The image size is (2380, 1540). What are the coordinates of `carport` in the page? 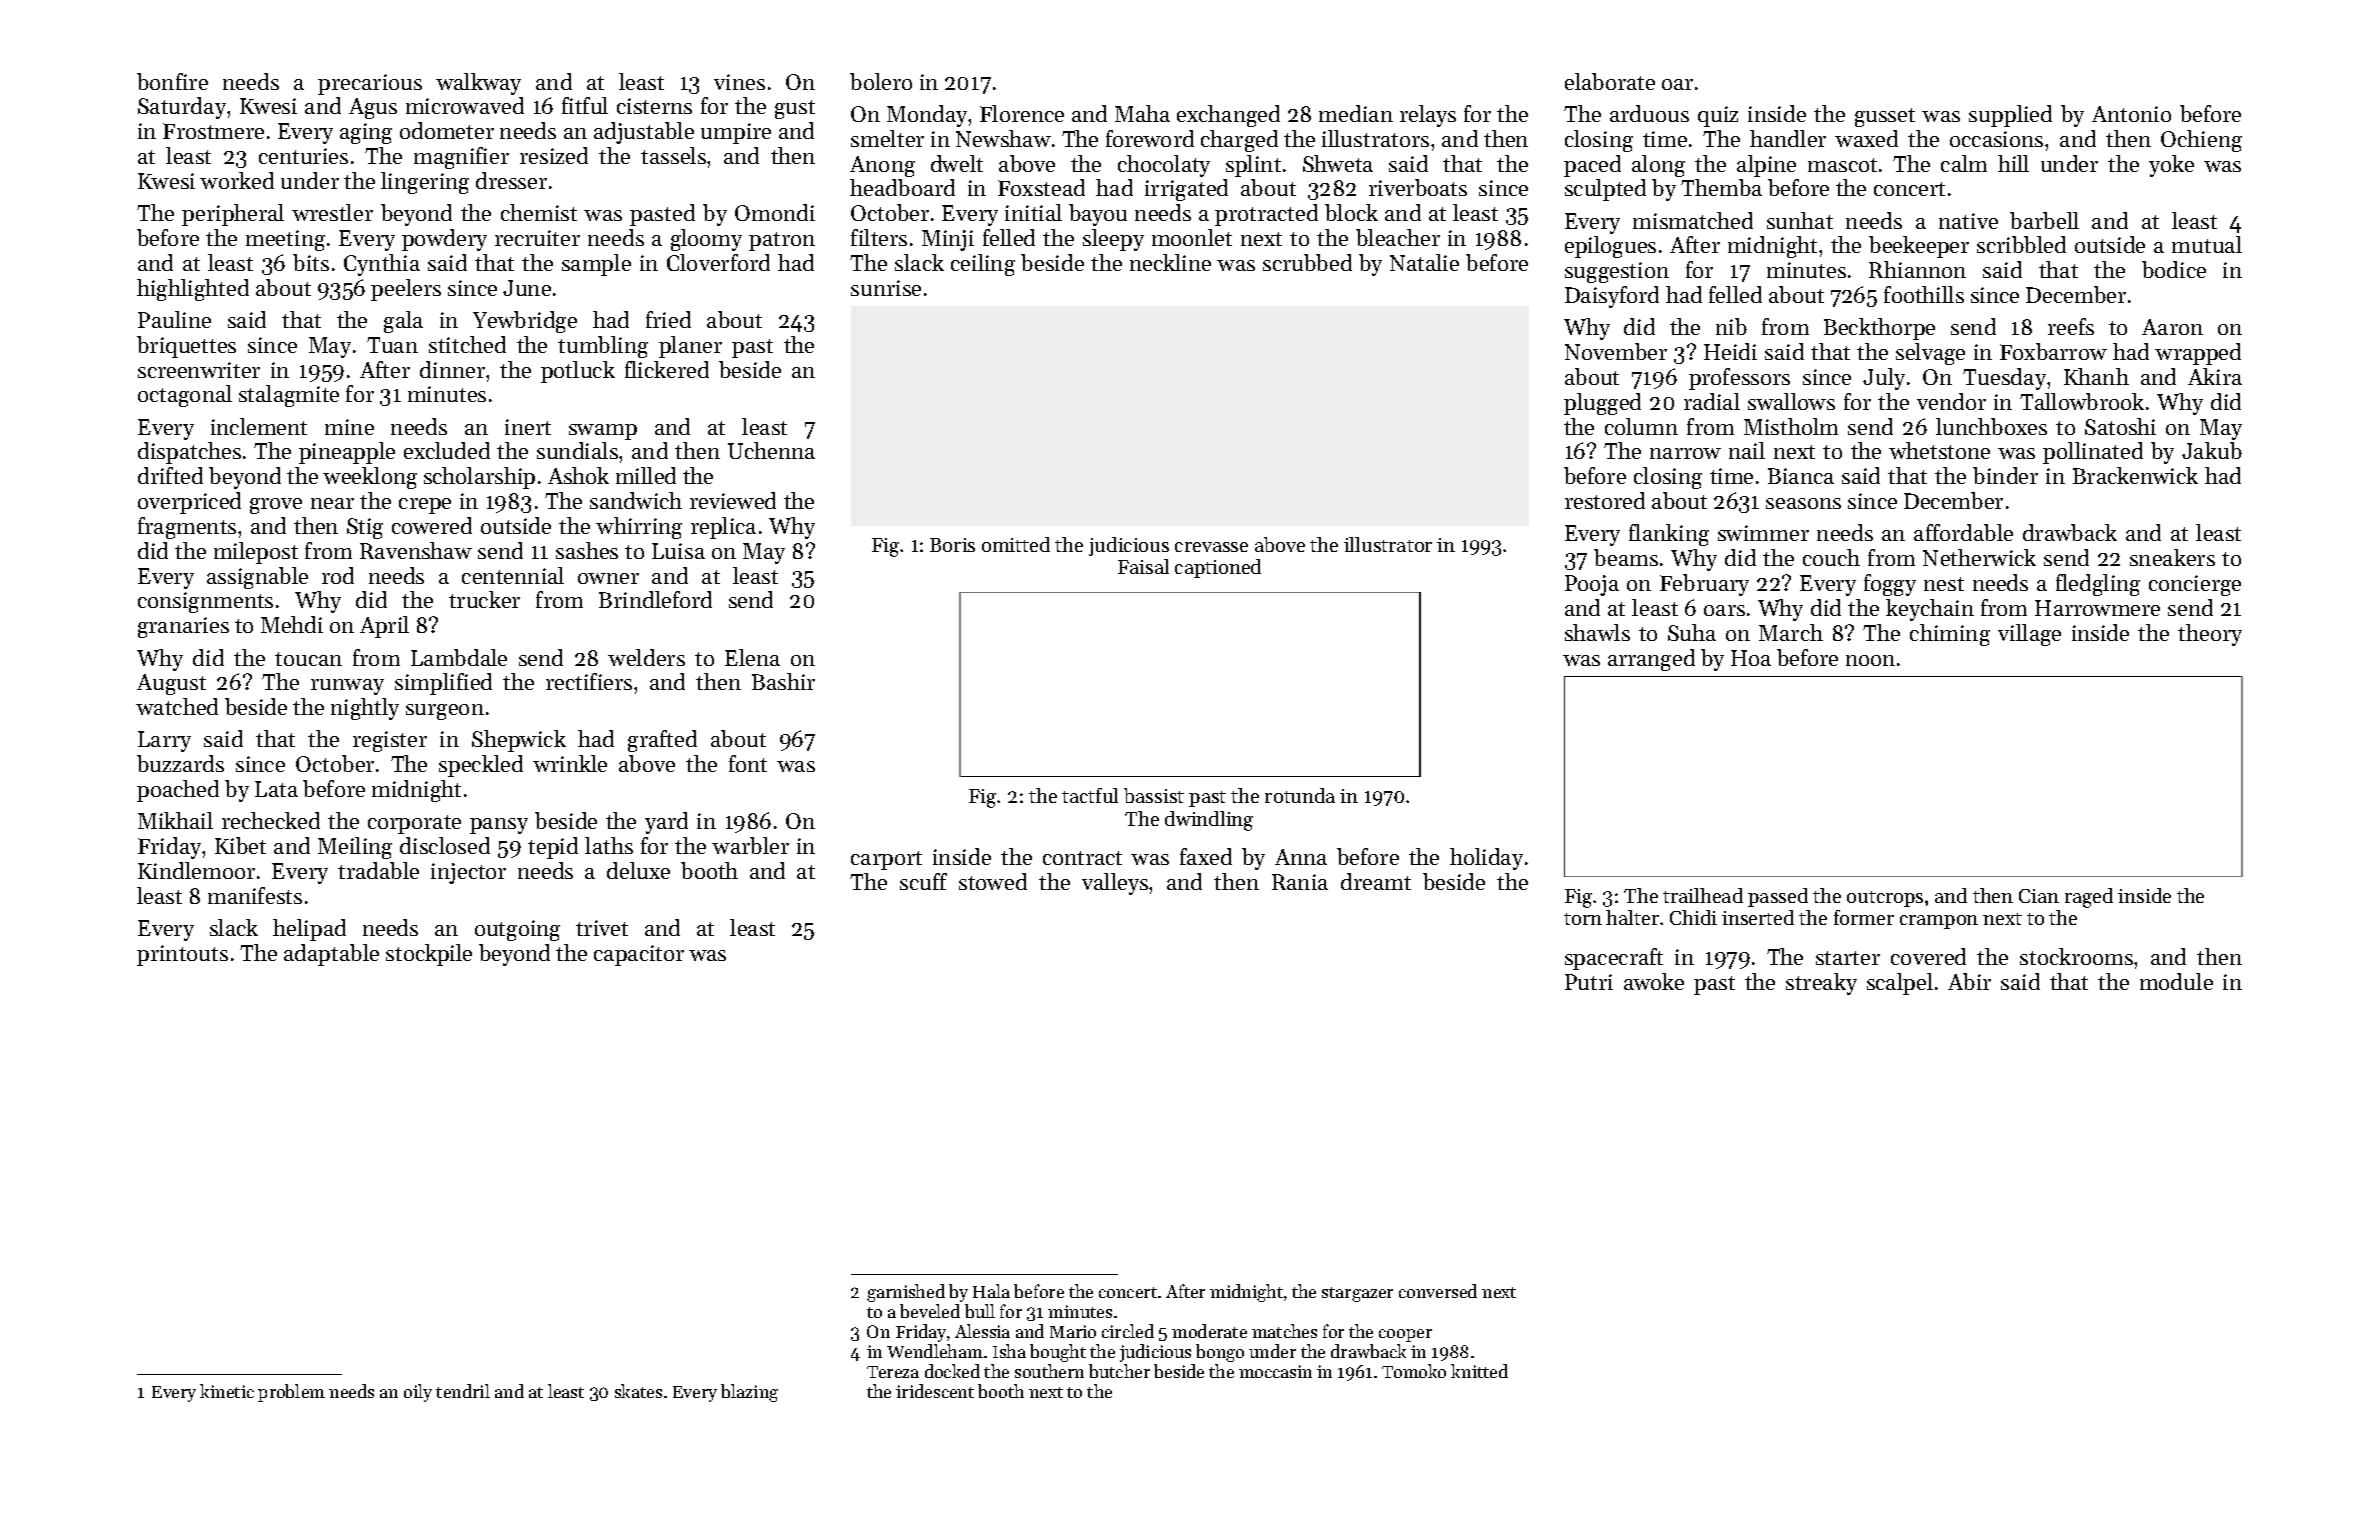 It's located at (886, 860).
